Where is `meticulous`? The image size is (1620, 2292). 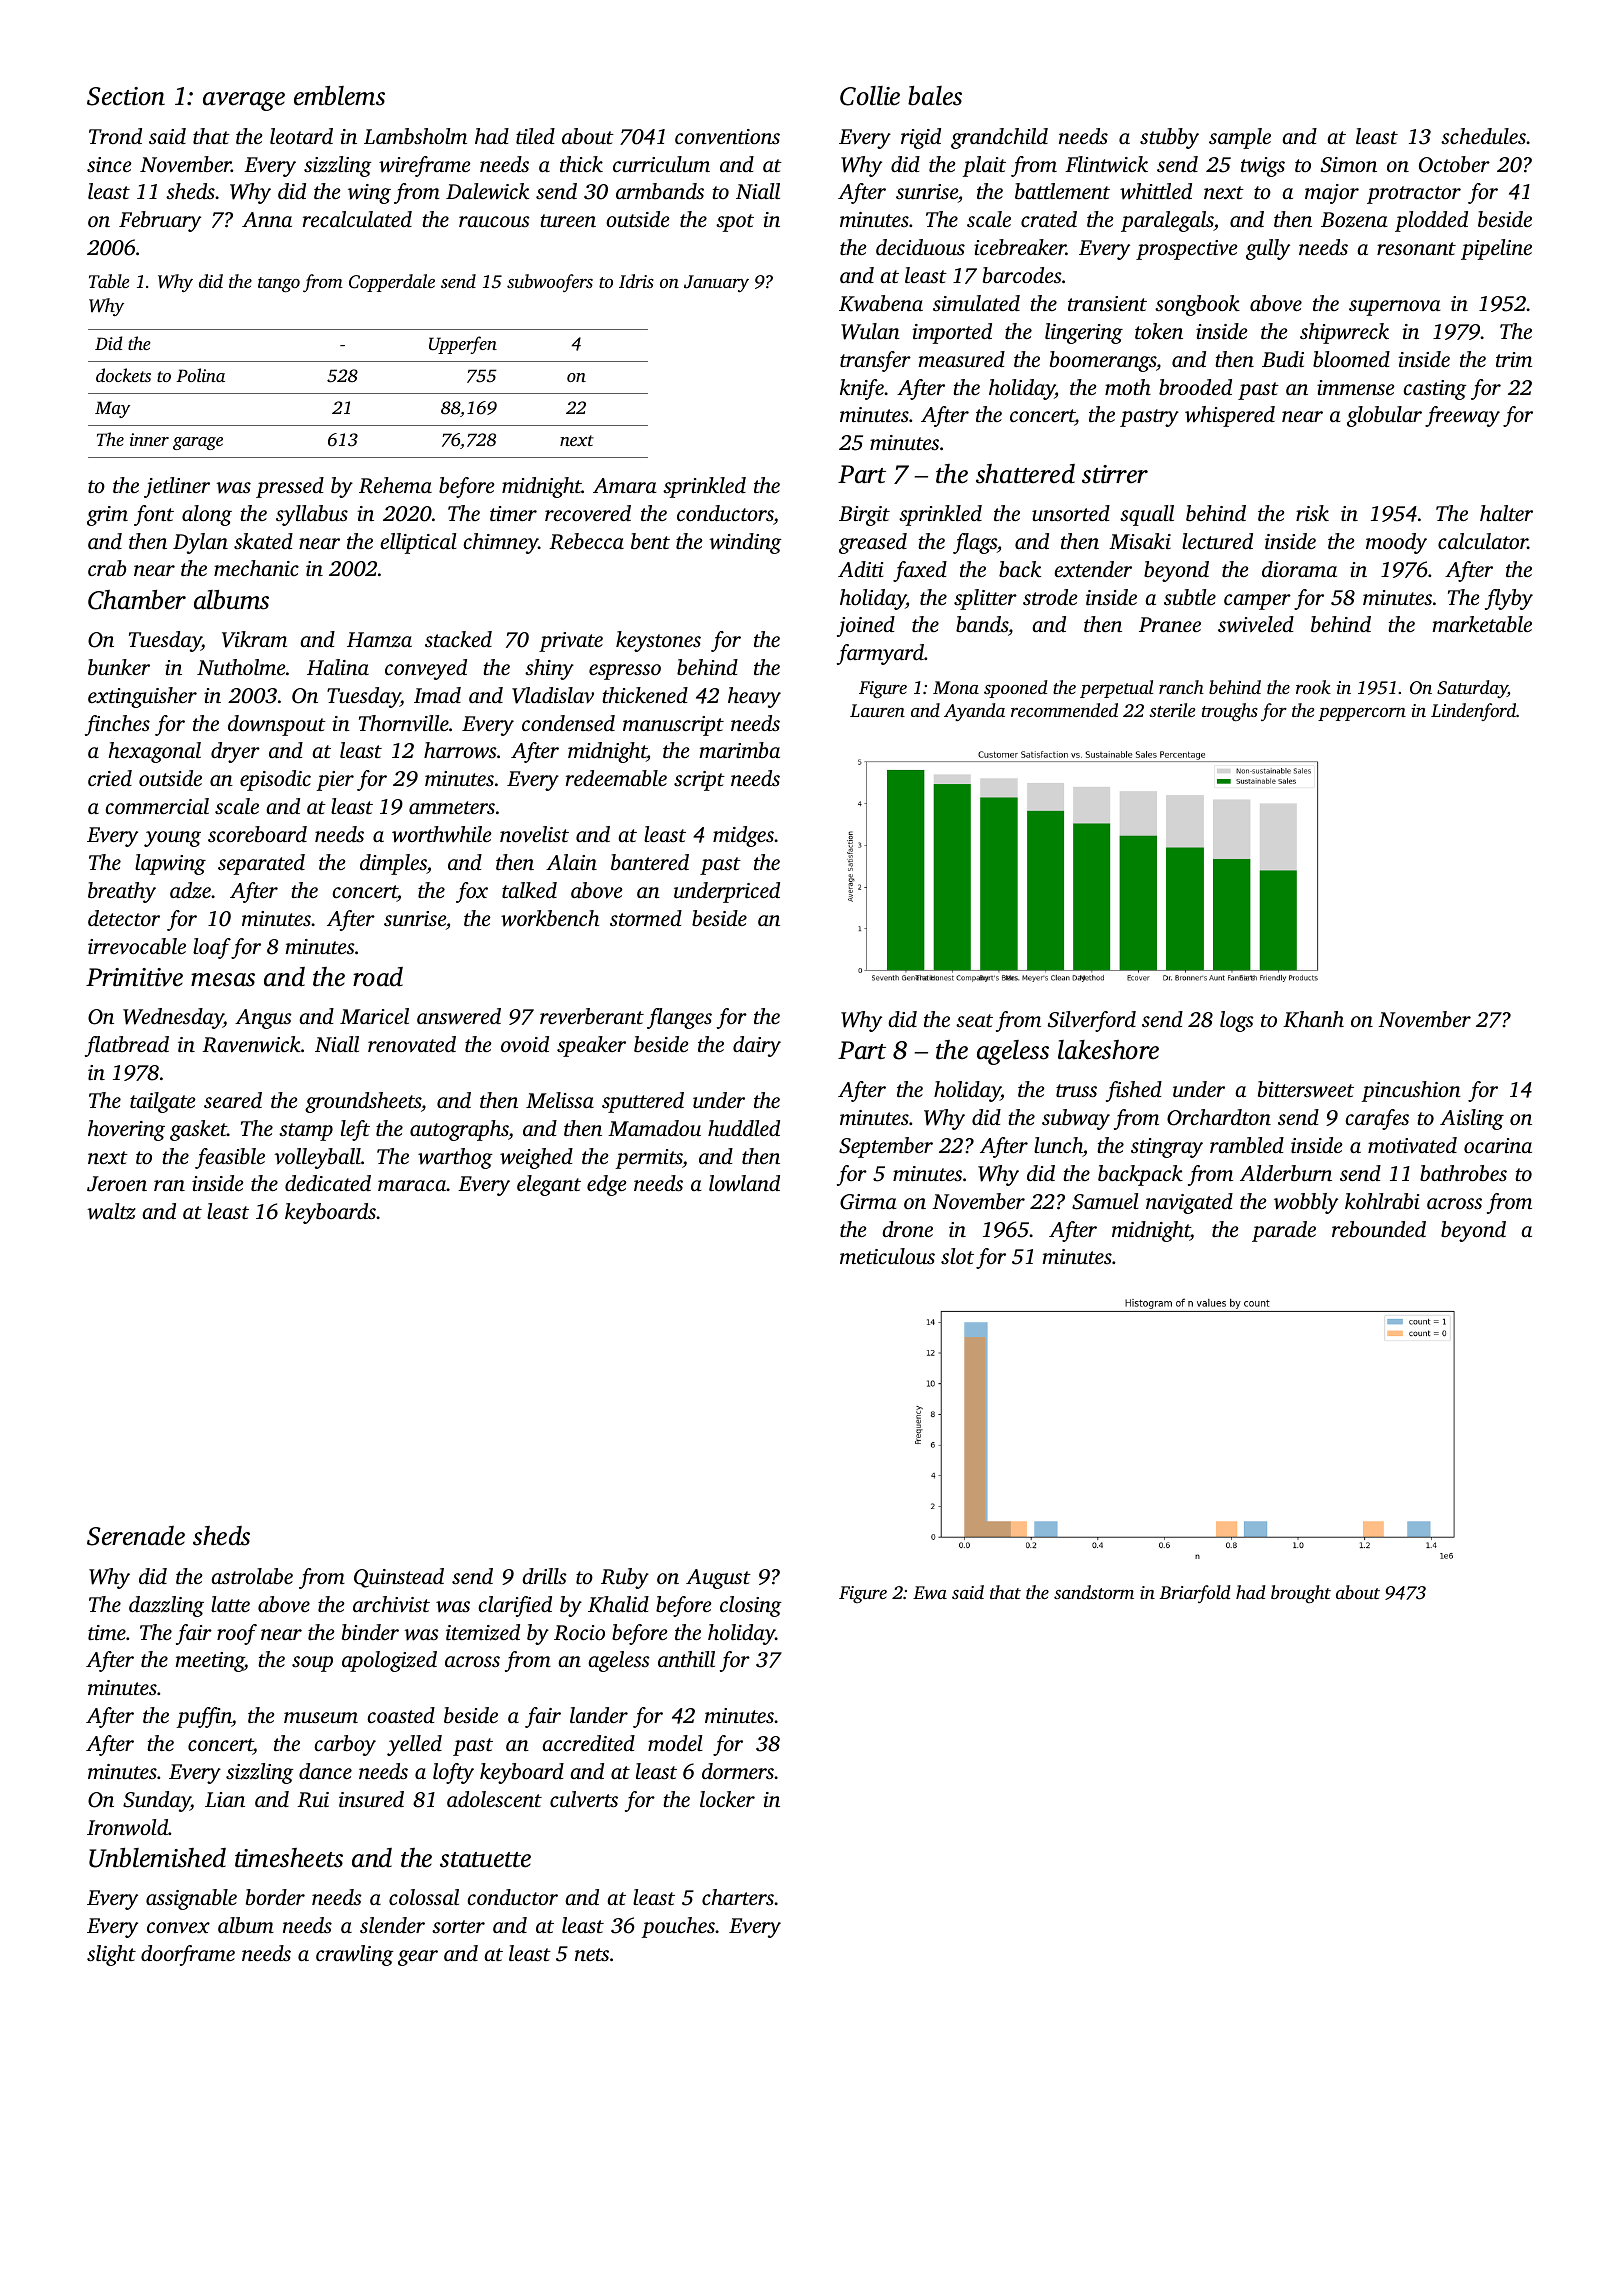
meticulous is located at coordinates (887, 1256).
